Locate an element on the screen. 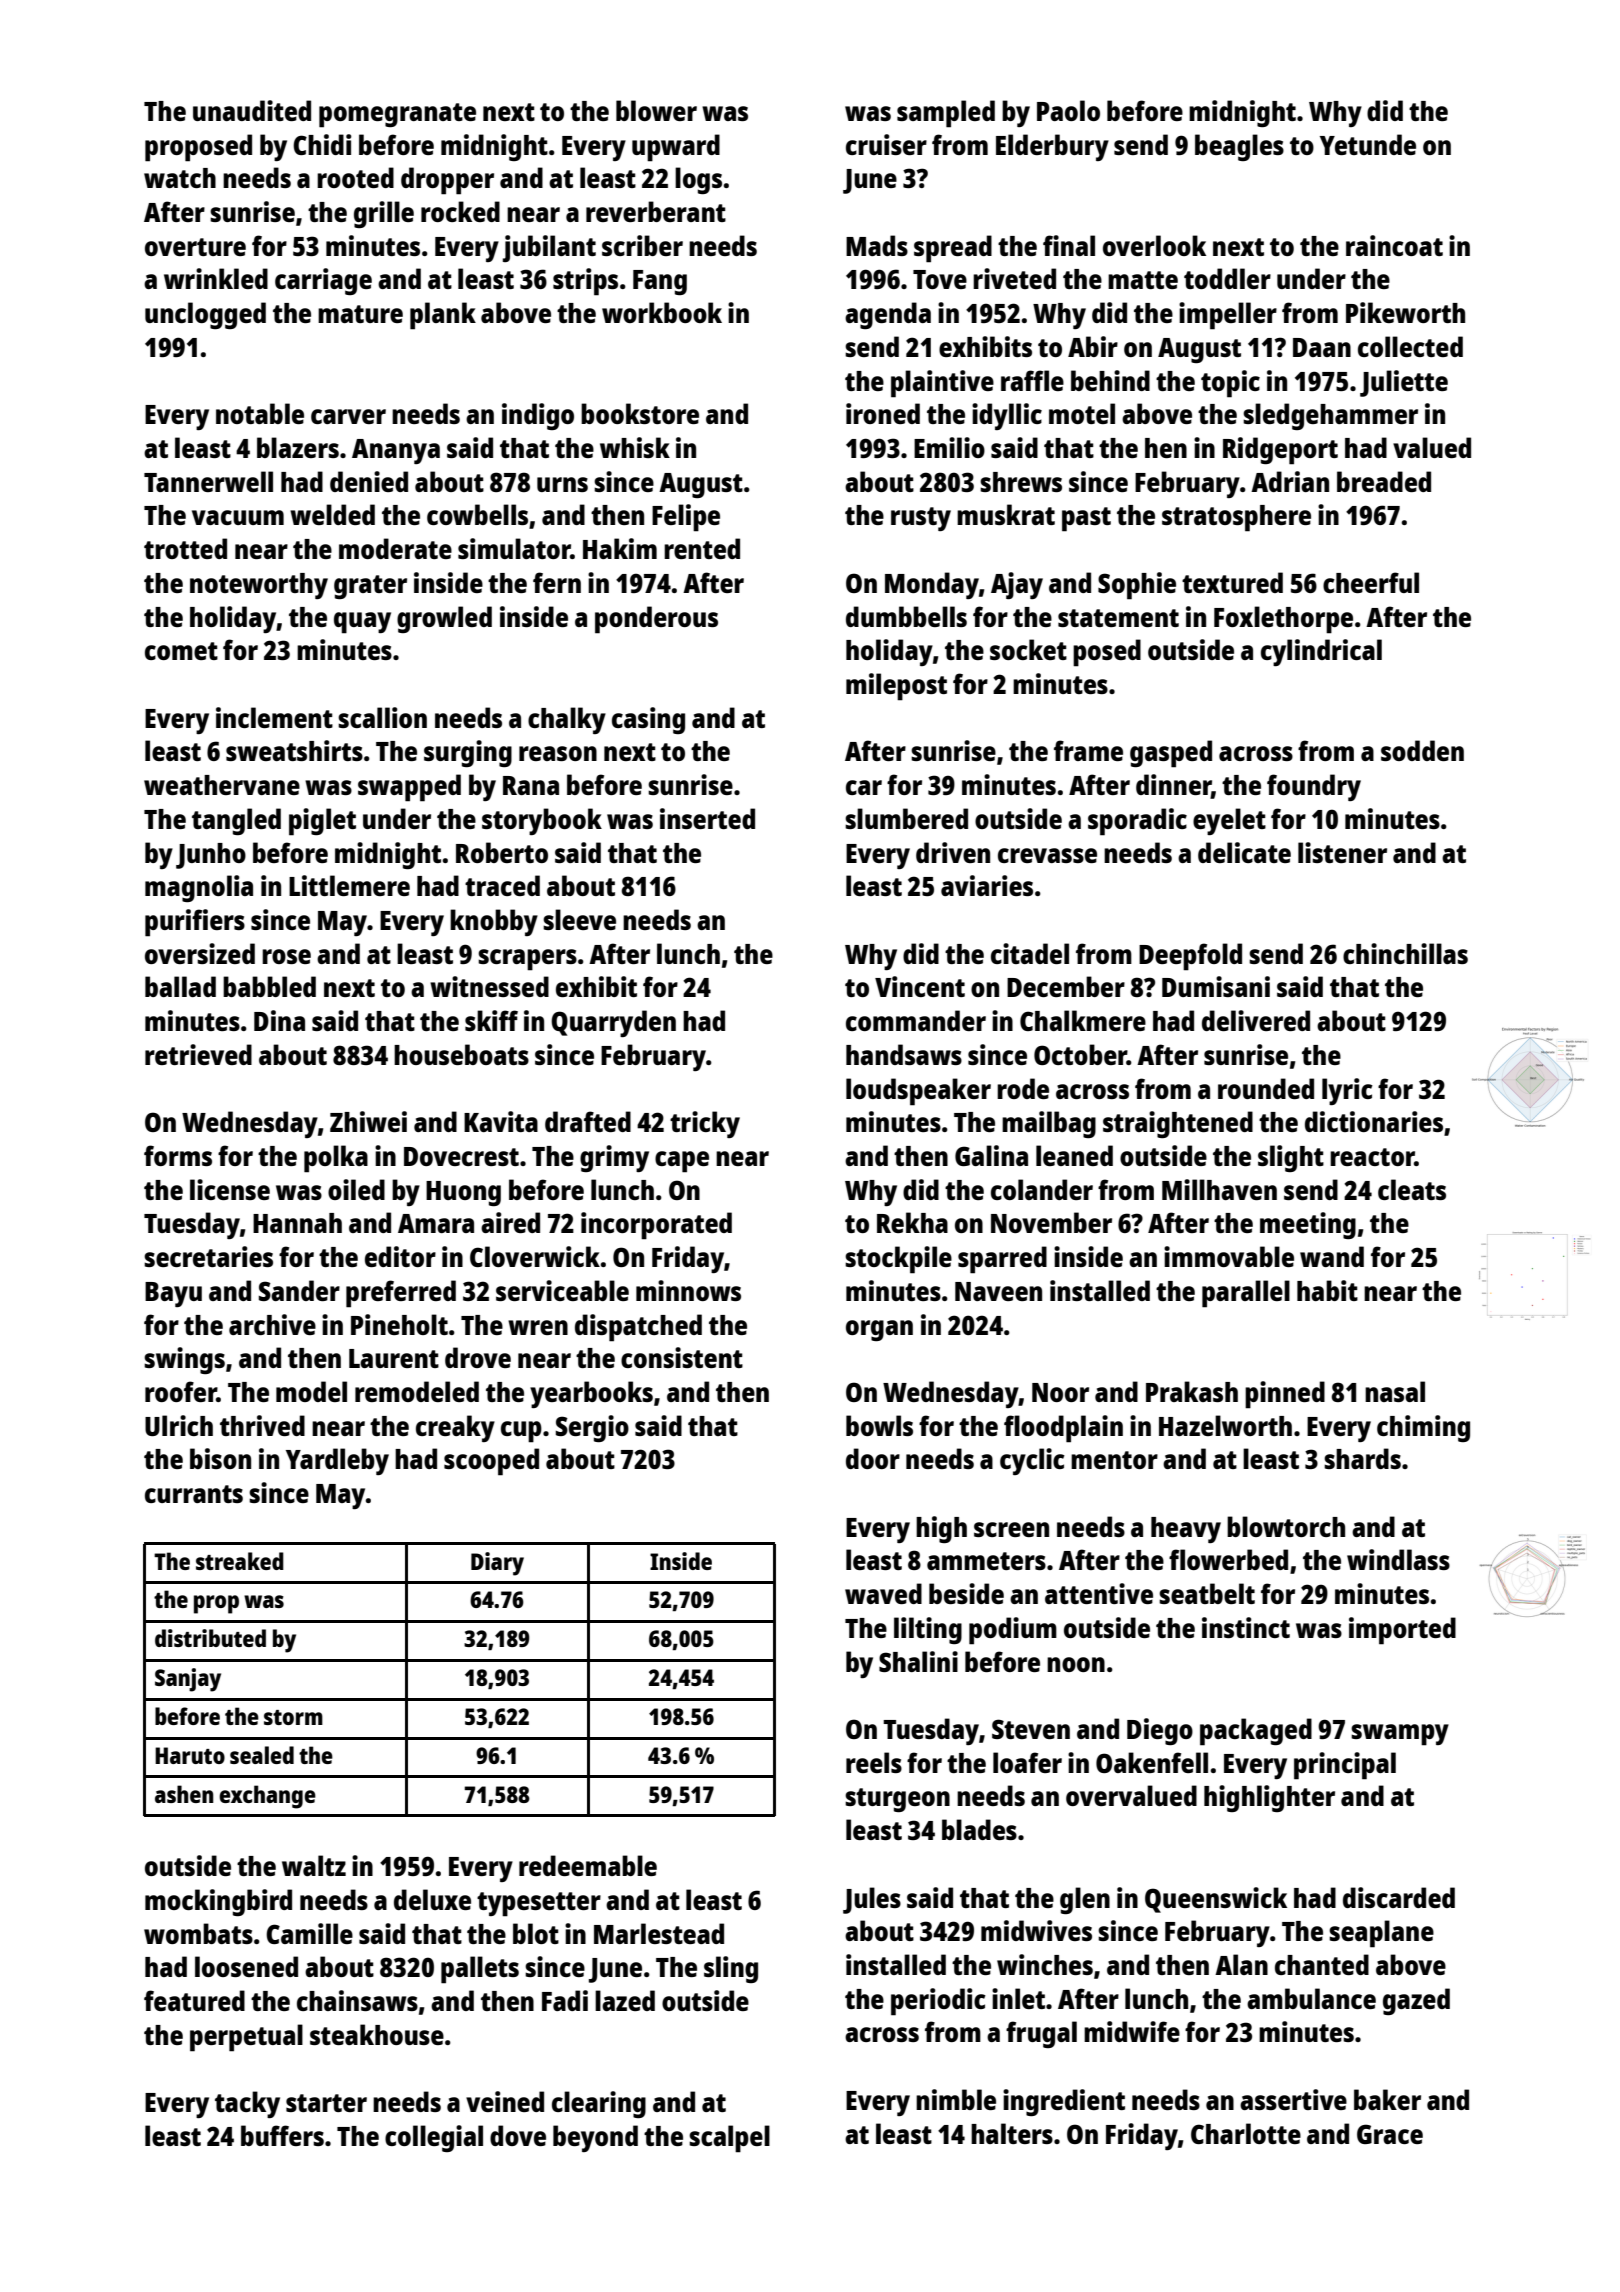 The width and height of the screenshot is (1620, 2292). Sophie is located at coordinates (1137, 586).
